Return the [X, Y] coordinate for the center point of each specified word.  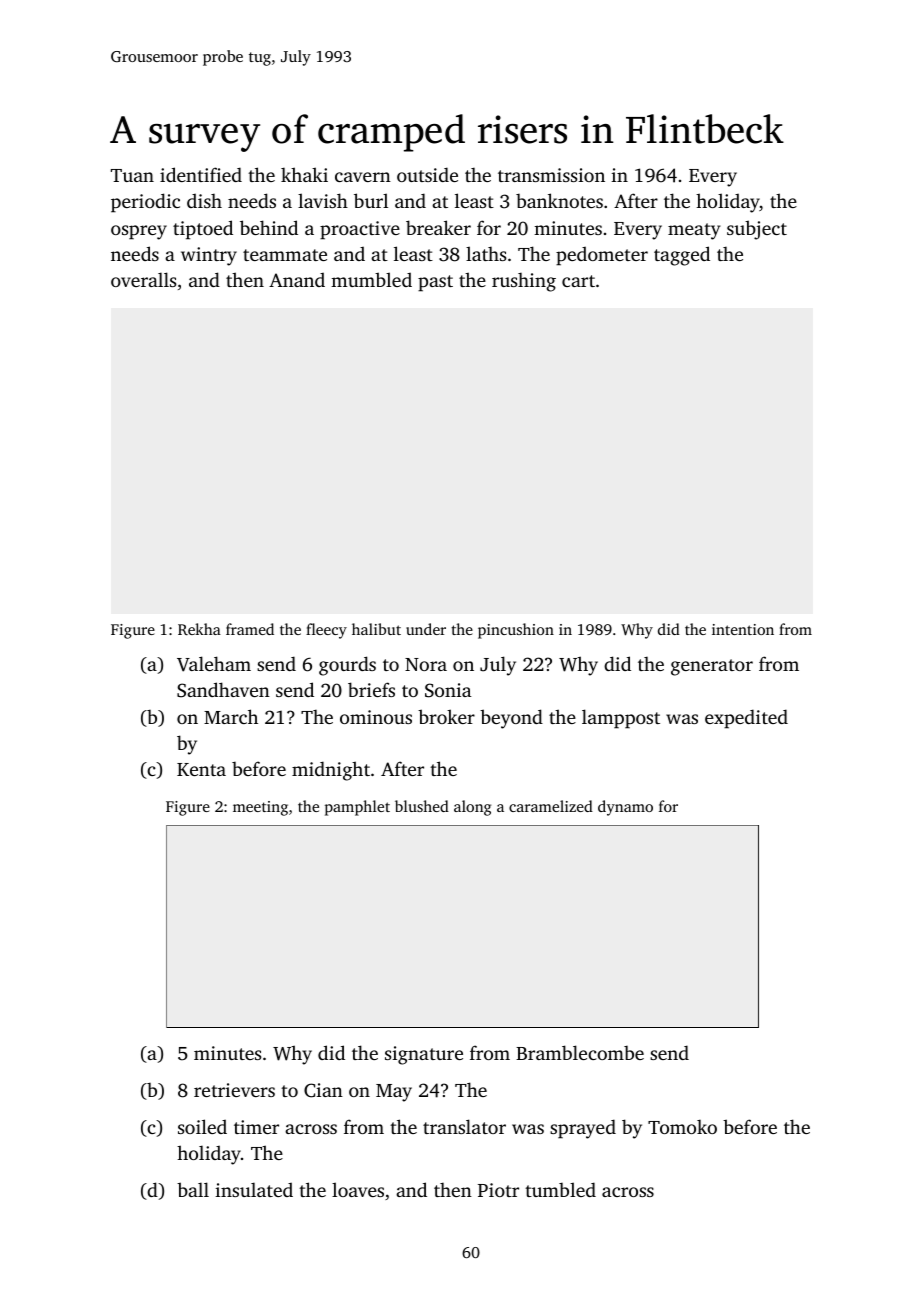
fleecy [326, 631]
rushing [524, 282]
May [394, 1093]
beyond [511, 719]
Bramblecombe [580, 1052]
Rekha [199, 629]
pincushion [516, 631]
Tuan [132, 175]
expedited [746, 719]
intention [743, 629]
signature [424, 1055]
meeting [260, 808]
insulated [254, 1189]
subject [757, 230]
